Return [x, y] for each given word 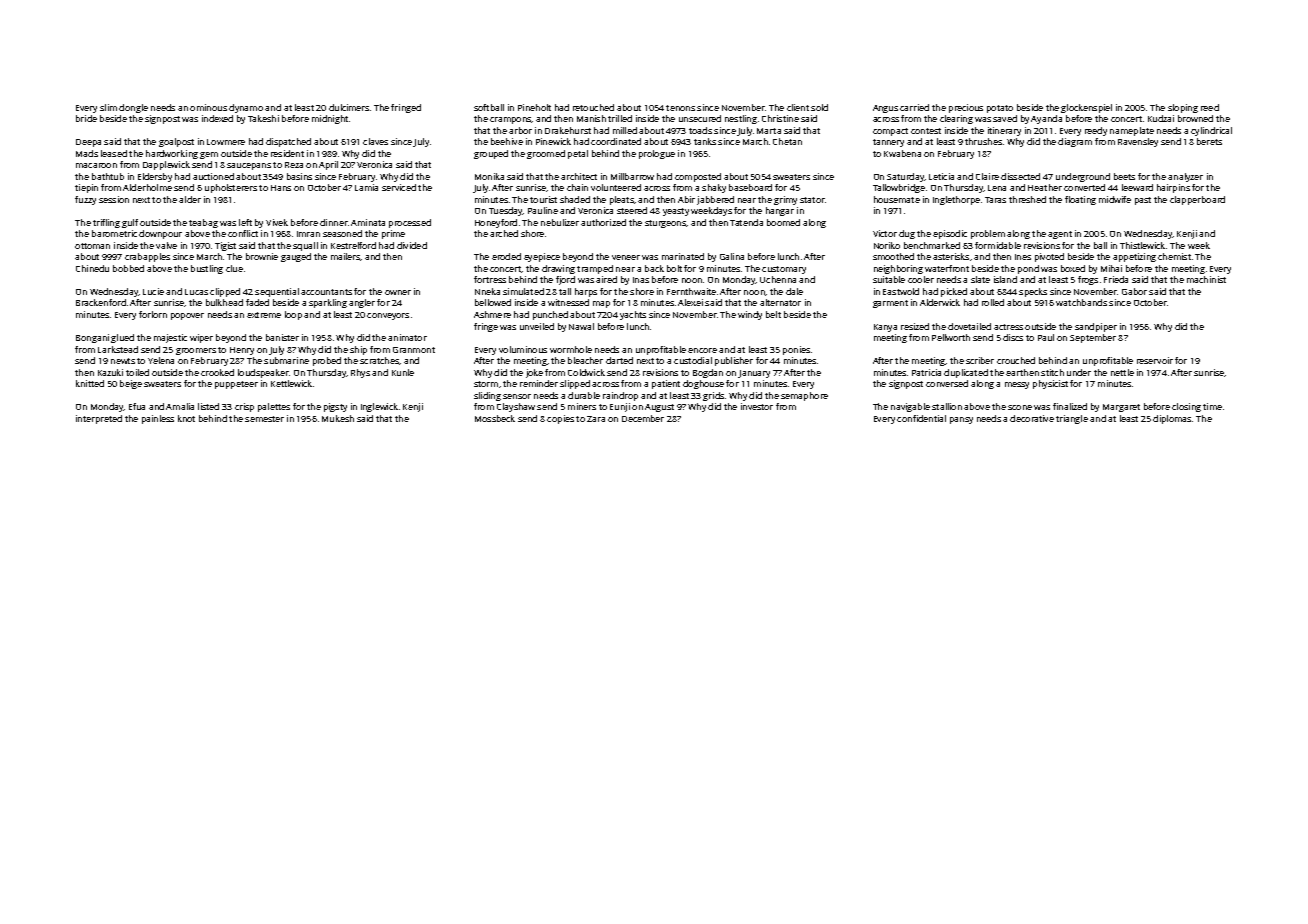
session [114, 199]
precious [966, 108]
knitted [90, 383]
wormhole [571, 349]
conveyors [388, 316]
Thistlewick [1142, 245]
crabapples [147, 257]
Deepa [88, 143]
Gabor [1134, 291]
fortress [490, 279]
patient [666, 384]
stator [812, 200]
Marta [769, 131]
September [1093, 338]
